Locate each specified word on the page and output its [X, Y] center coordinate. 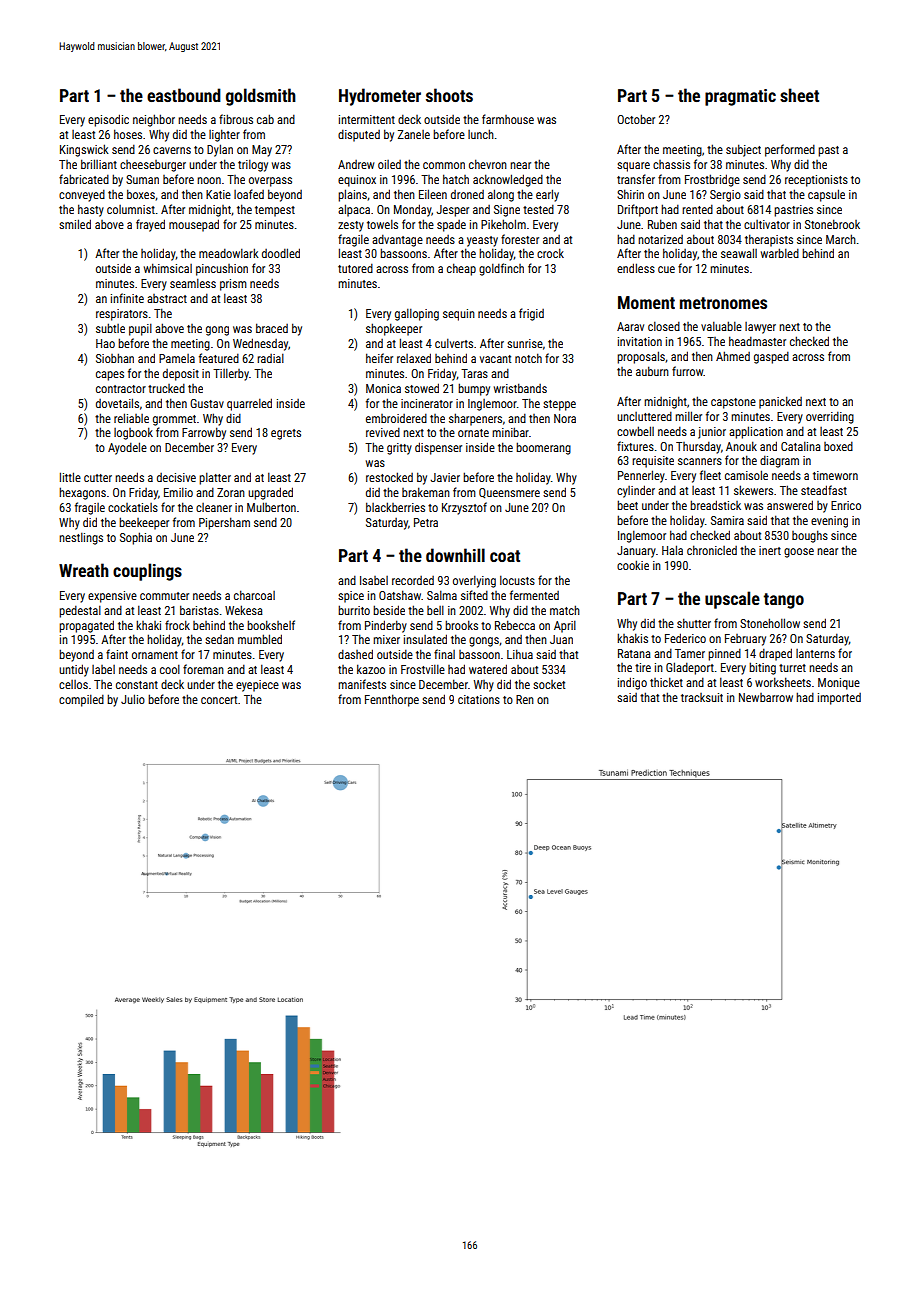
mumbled [260, 639]
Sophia [136, 538]
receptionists [816, 181]
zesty [351, 226]
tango [784, 601]
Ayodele [127, 448]
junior [712, 433]
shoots [449, 95]
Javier [445, 477]
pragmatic [740, 97]
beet [627, 505]
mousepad [194, 225]
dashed [355, 654]
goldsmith [261, 97]
